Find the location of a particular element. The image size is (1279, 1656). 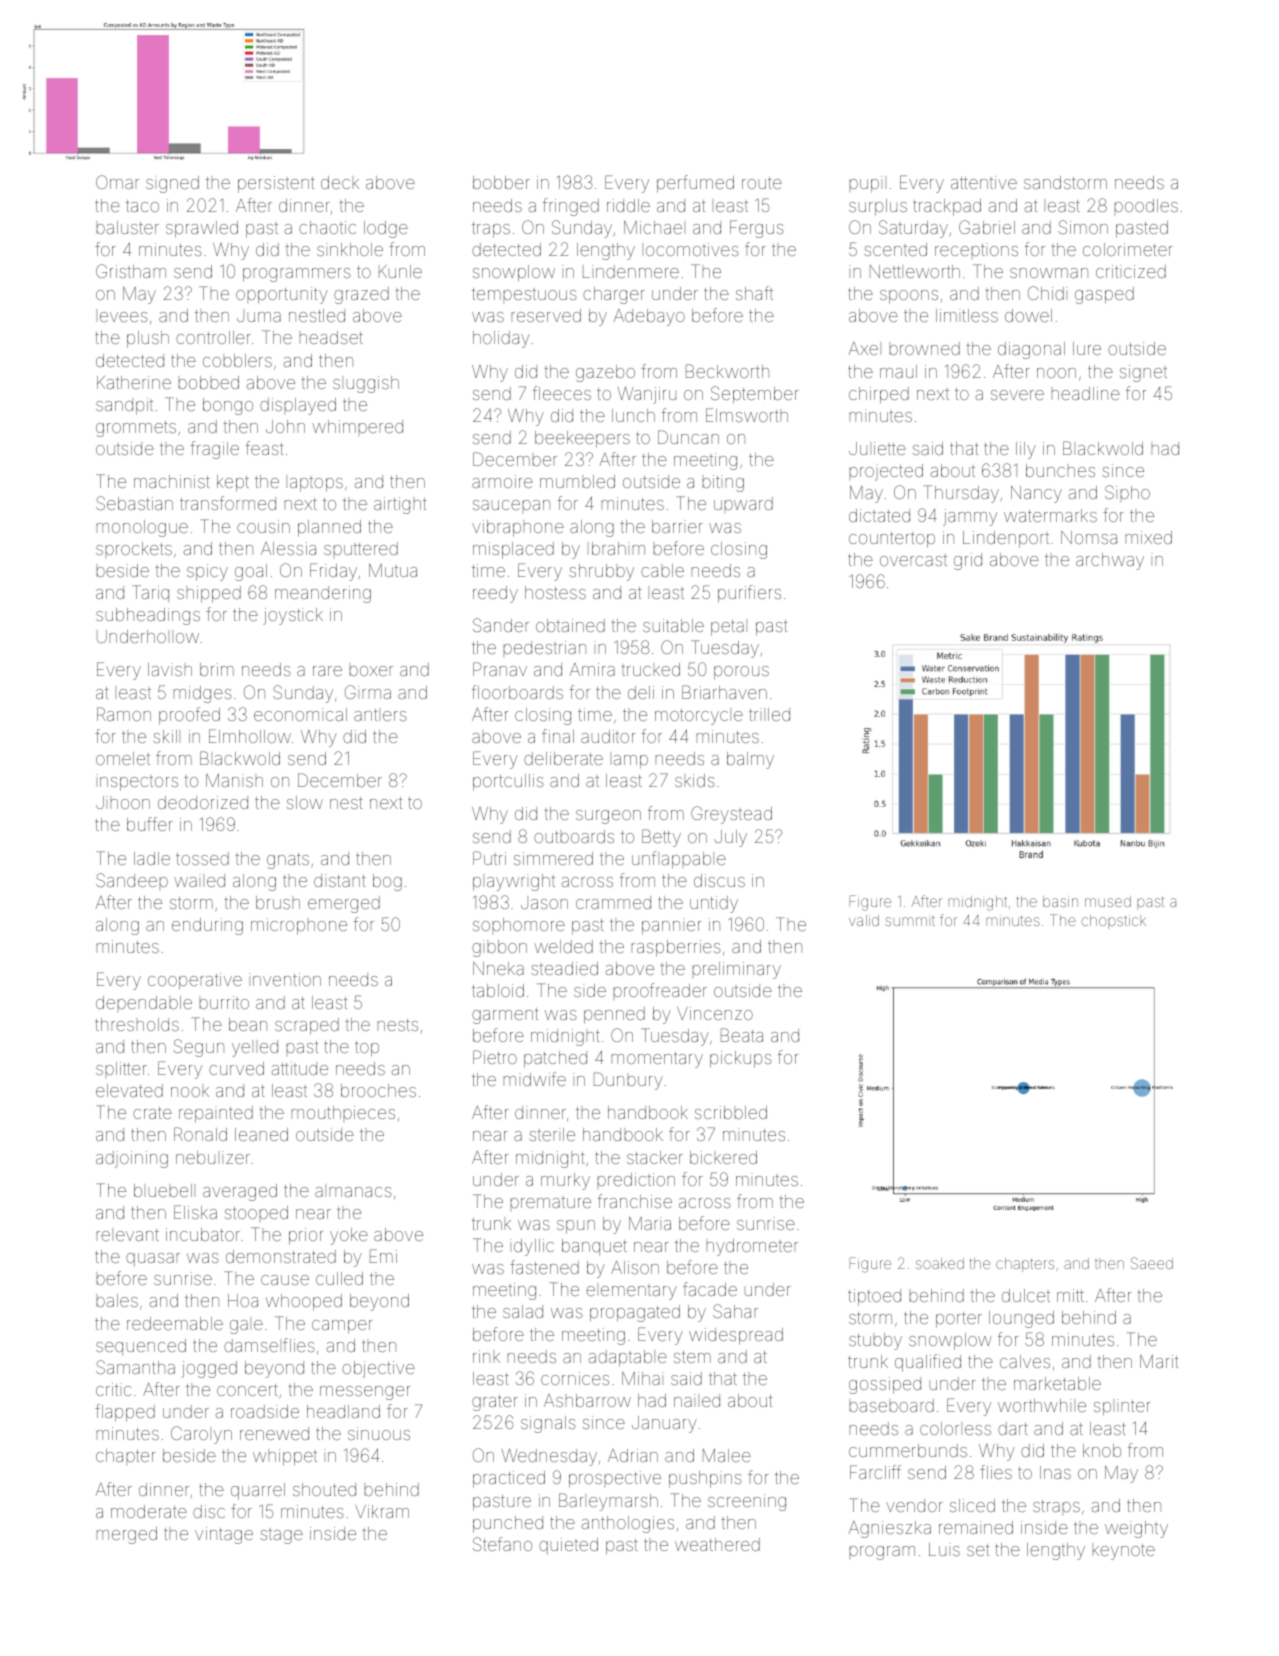

archway is located at coordinates (1110, 561).
